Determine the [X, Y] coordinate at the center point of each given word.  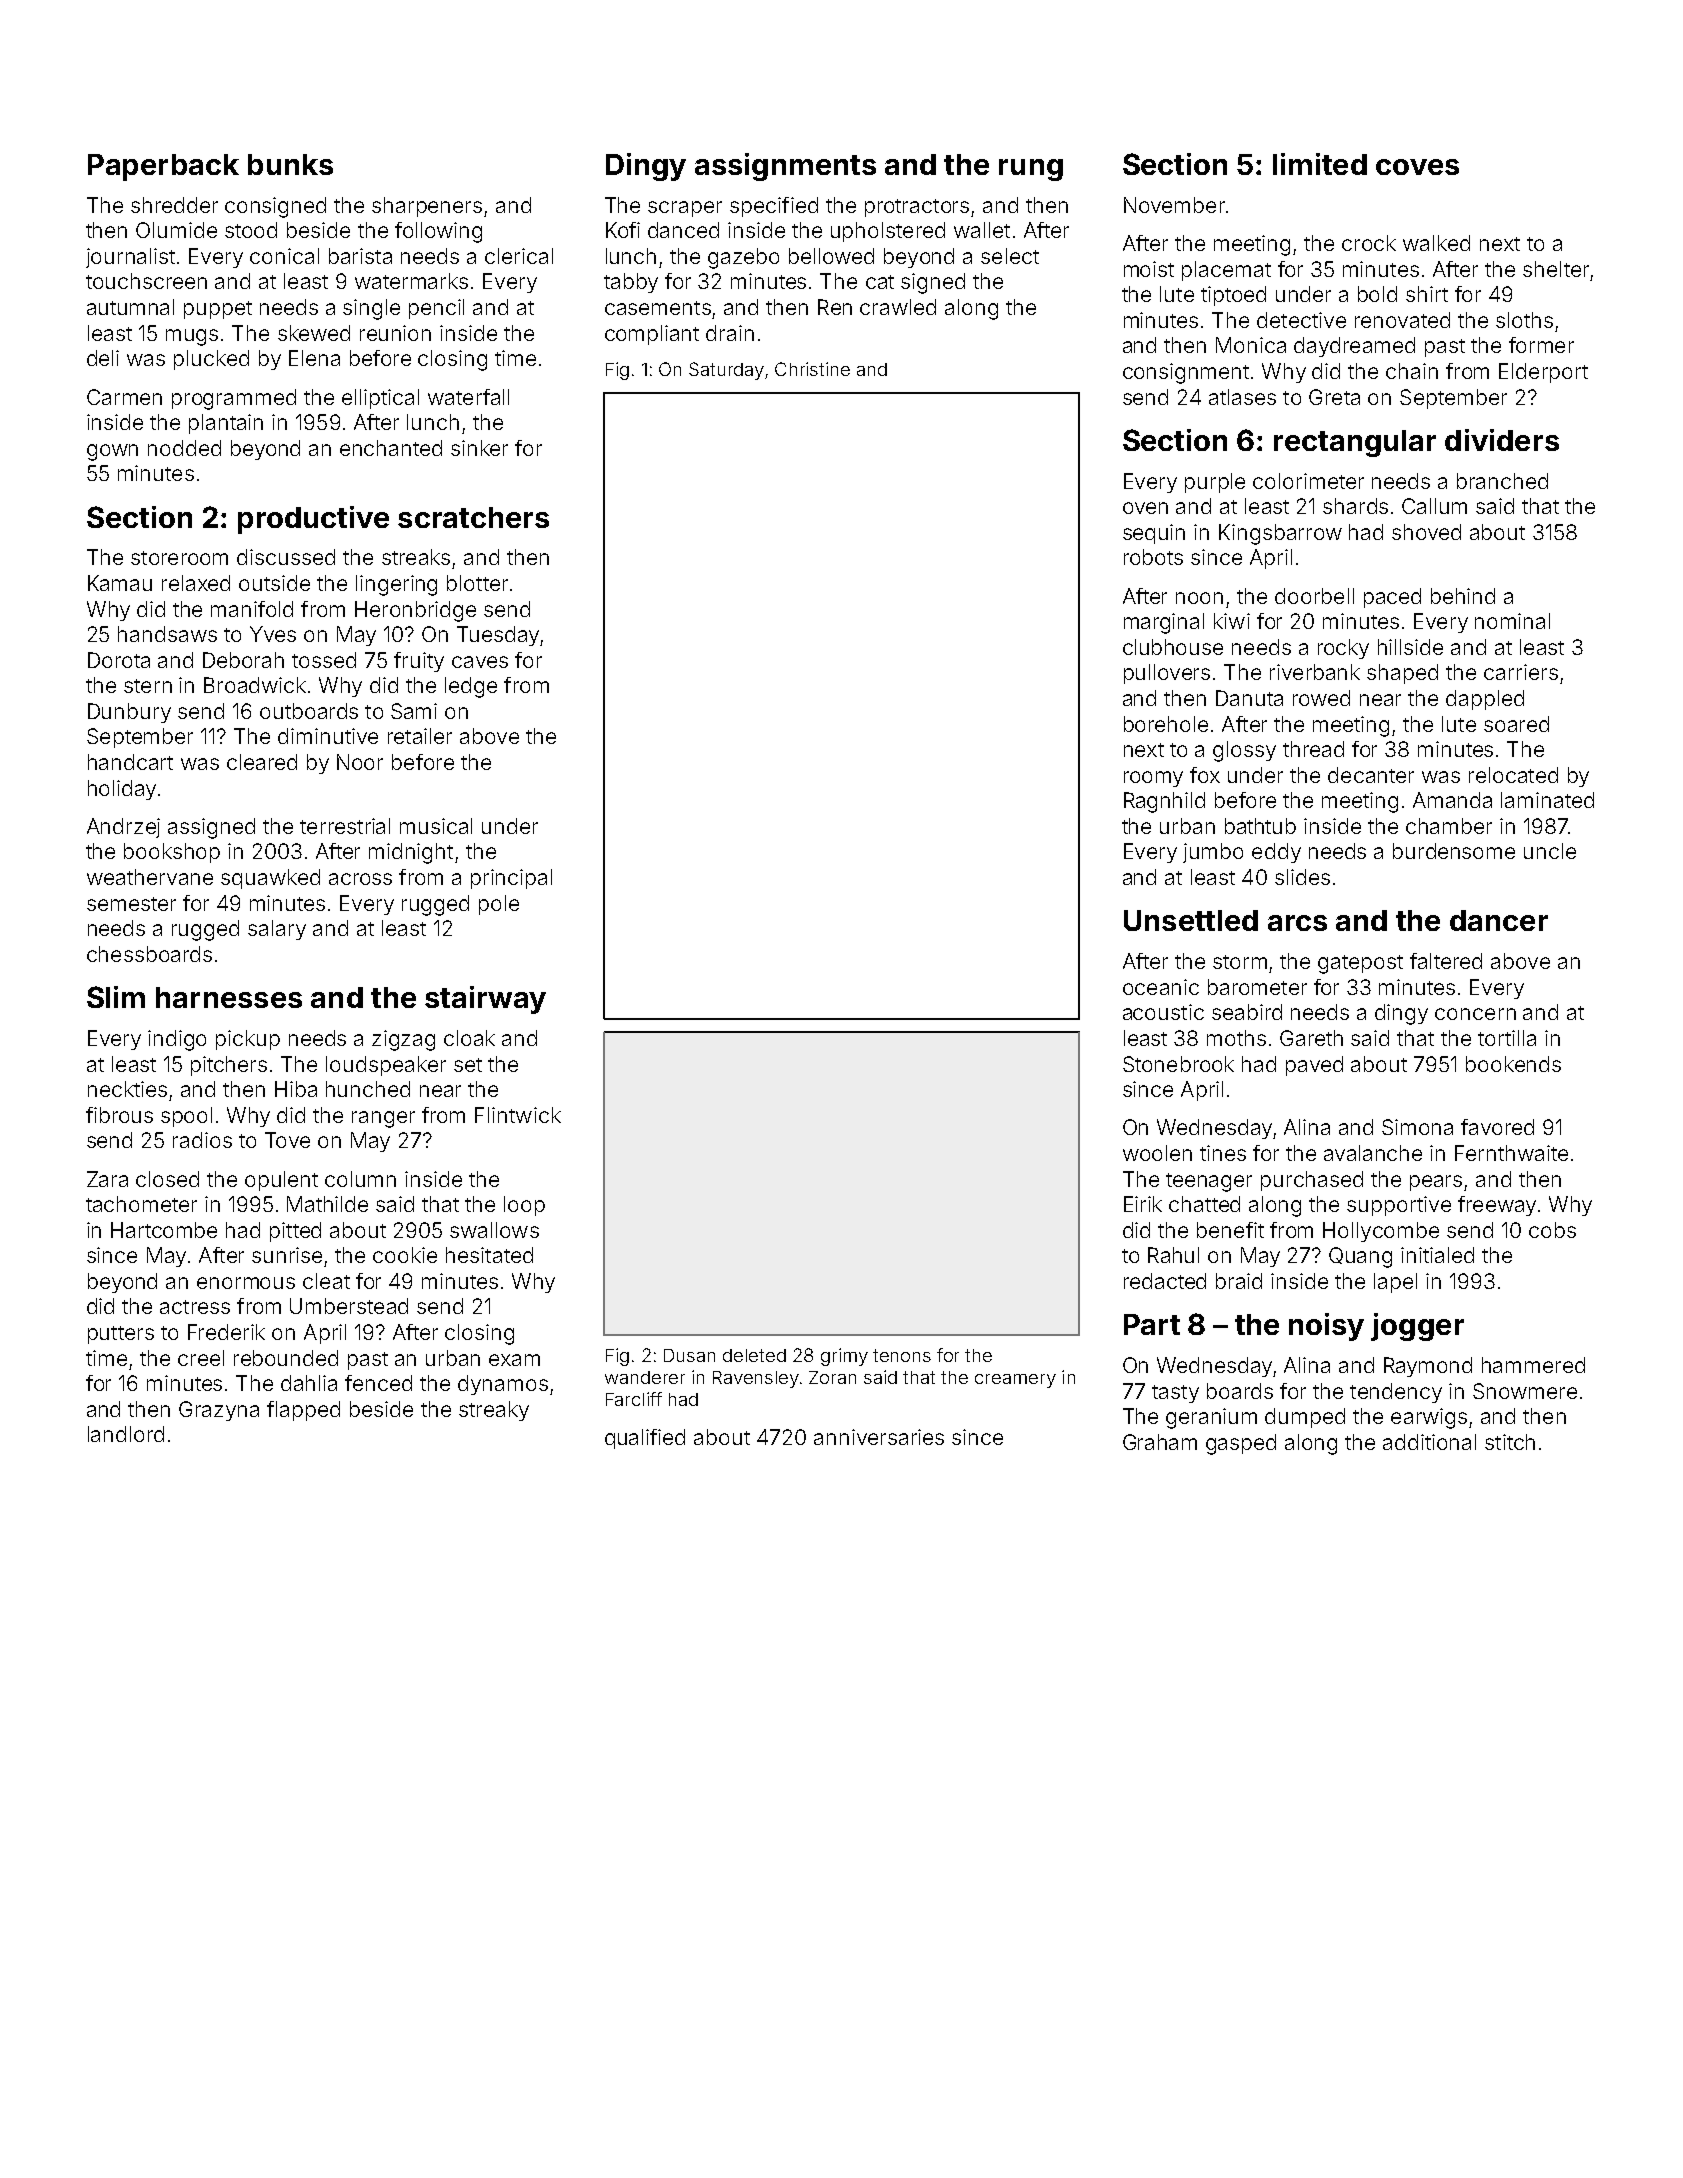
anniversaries [879, 1437]
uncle [1550, 851]
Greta [1334, 397]
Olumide [176, 230]
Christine [812, 369]
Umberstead [349, 1306]
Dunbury [129, 713]
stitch [1510, 1442]
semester [131, 904]
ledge [471, 687]
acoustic [1163, 1012]
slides [1302, 877]
